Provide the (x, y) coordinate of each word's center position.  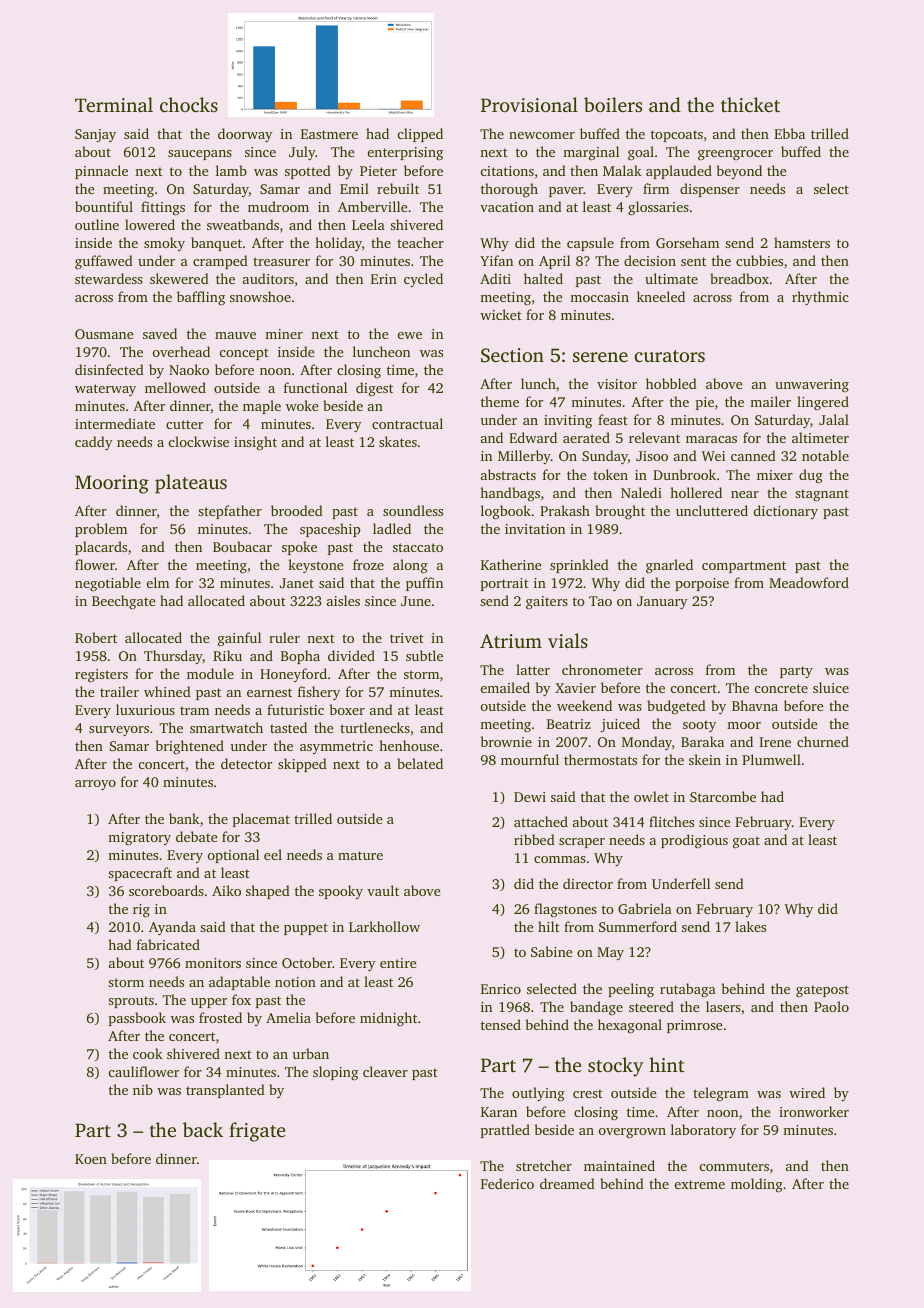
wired (807, 1092)
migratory (139, 839)
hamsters (802, 242)
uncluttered (712, 510)
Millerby (524, 457)
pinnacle (101, 172)
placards (101, 548)
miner (284, 334)
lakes (750, 926)
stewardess (109, 278)
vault (383, 890)
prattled (505, 1131)
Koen (91, 1159)
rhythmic (820, 298)
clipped (420, 135)
